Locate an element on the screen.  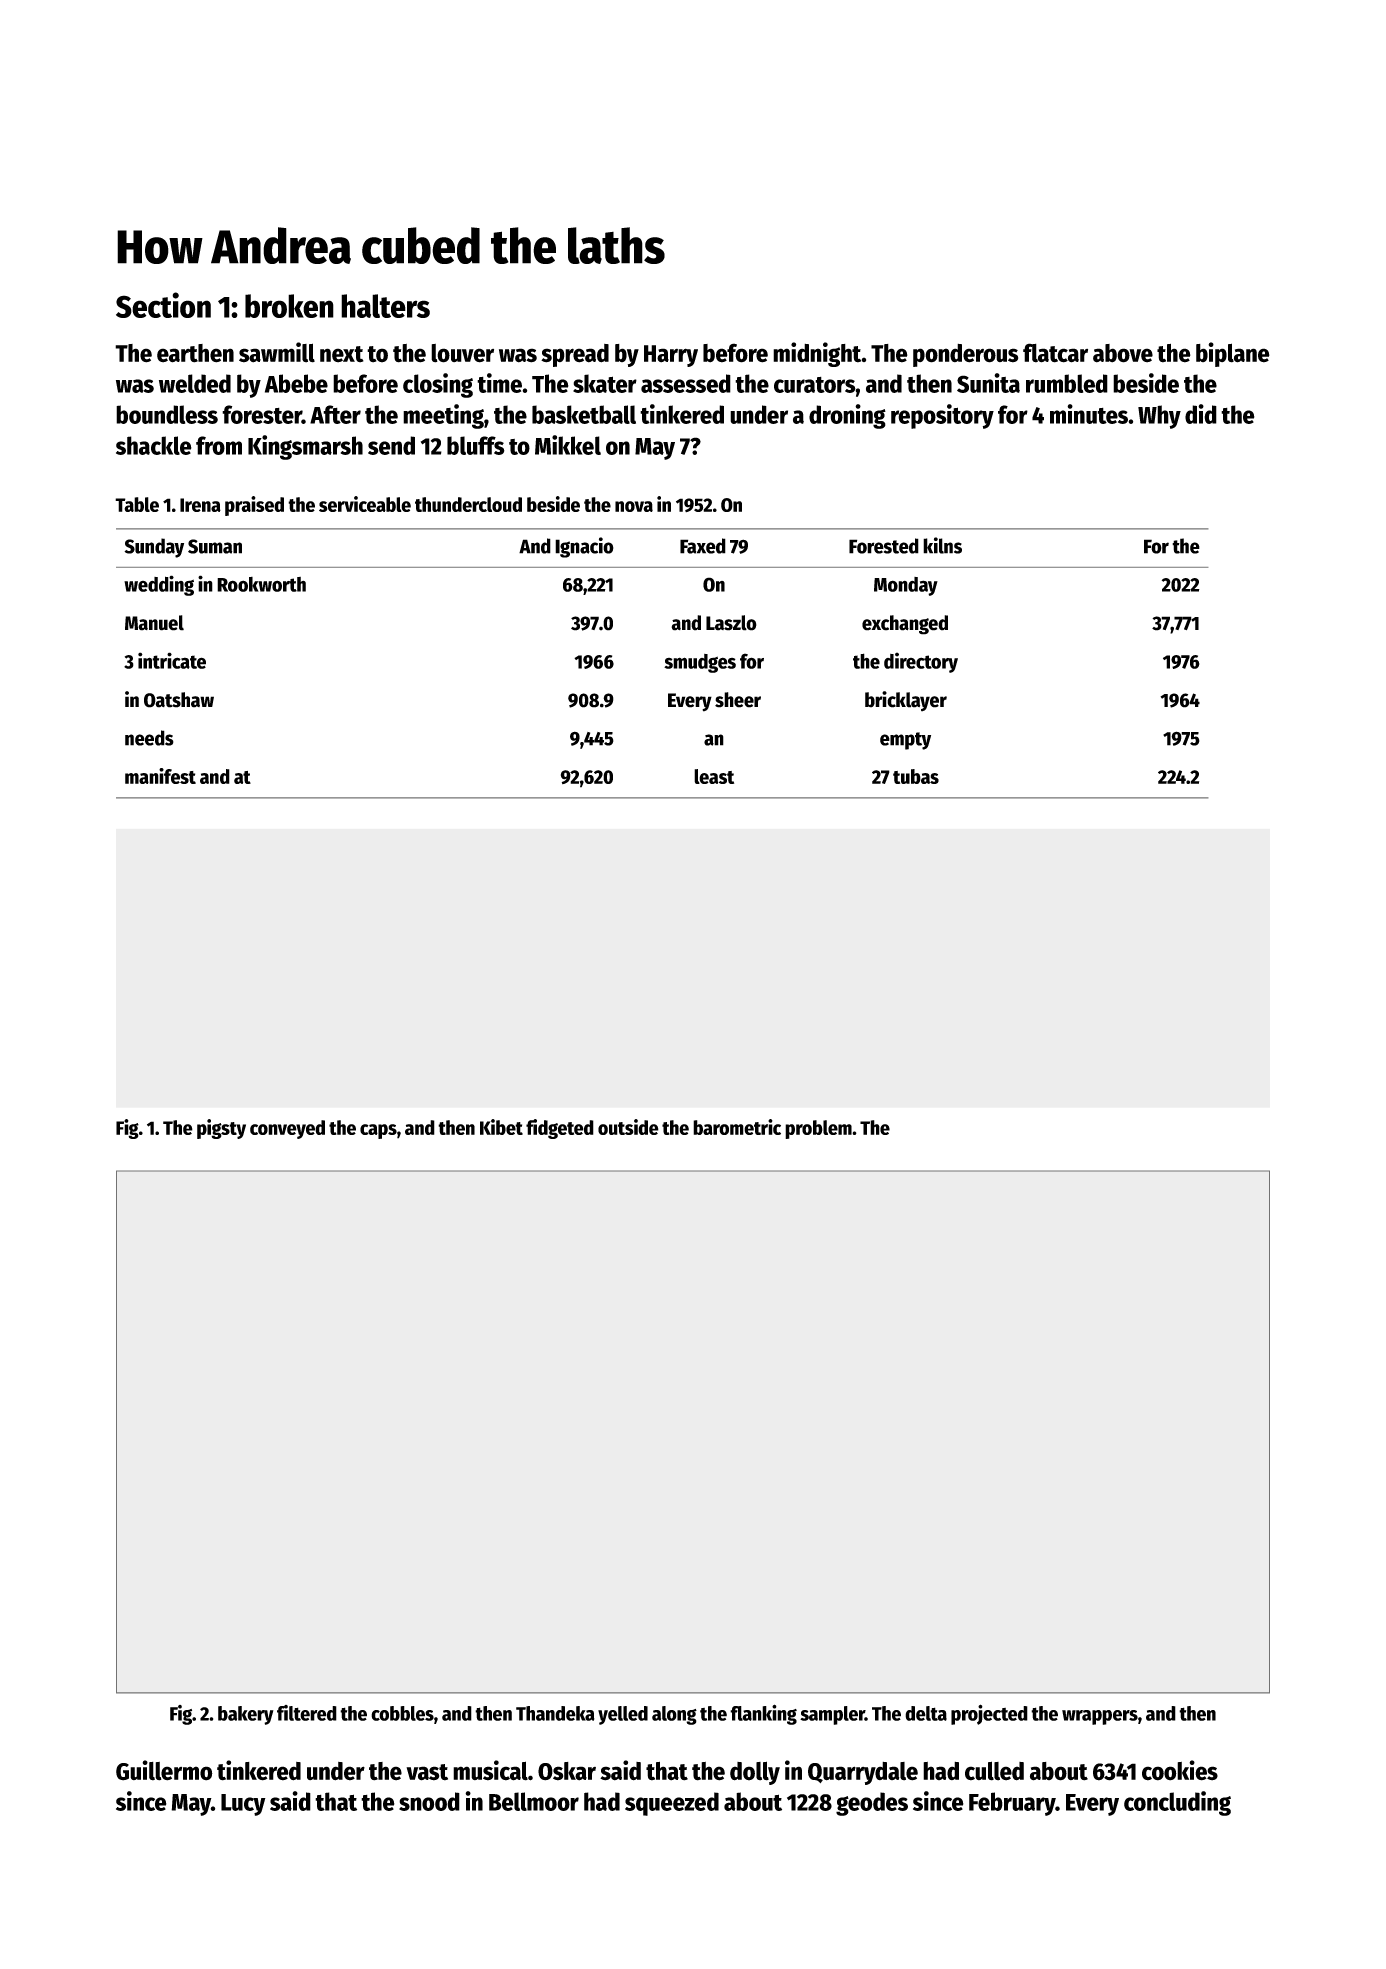
Section is located at coordinates (163, 305).
